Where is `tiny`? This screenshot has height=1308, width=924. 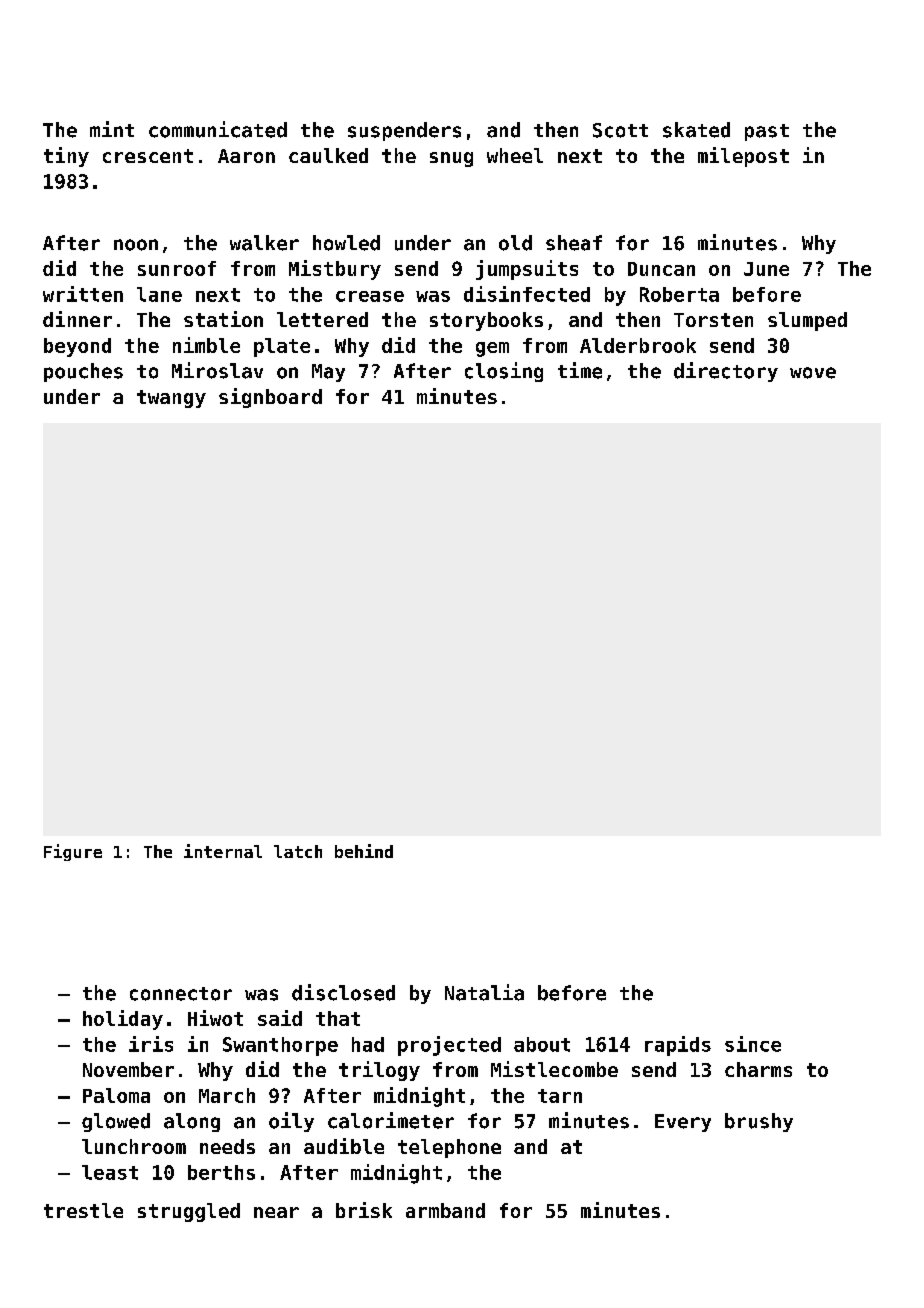
tiny is located at coordinates (66, 157).
